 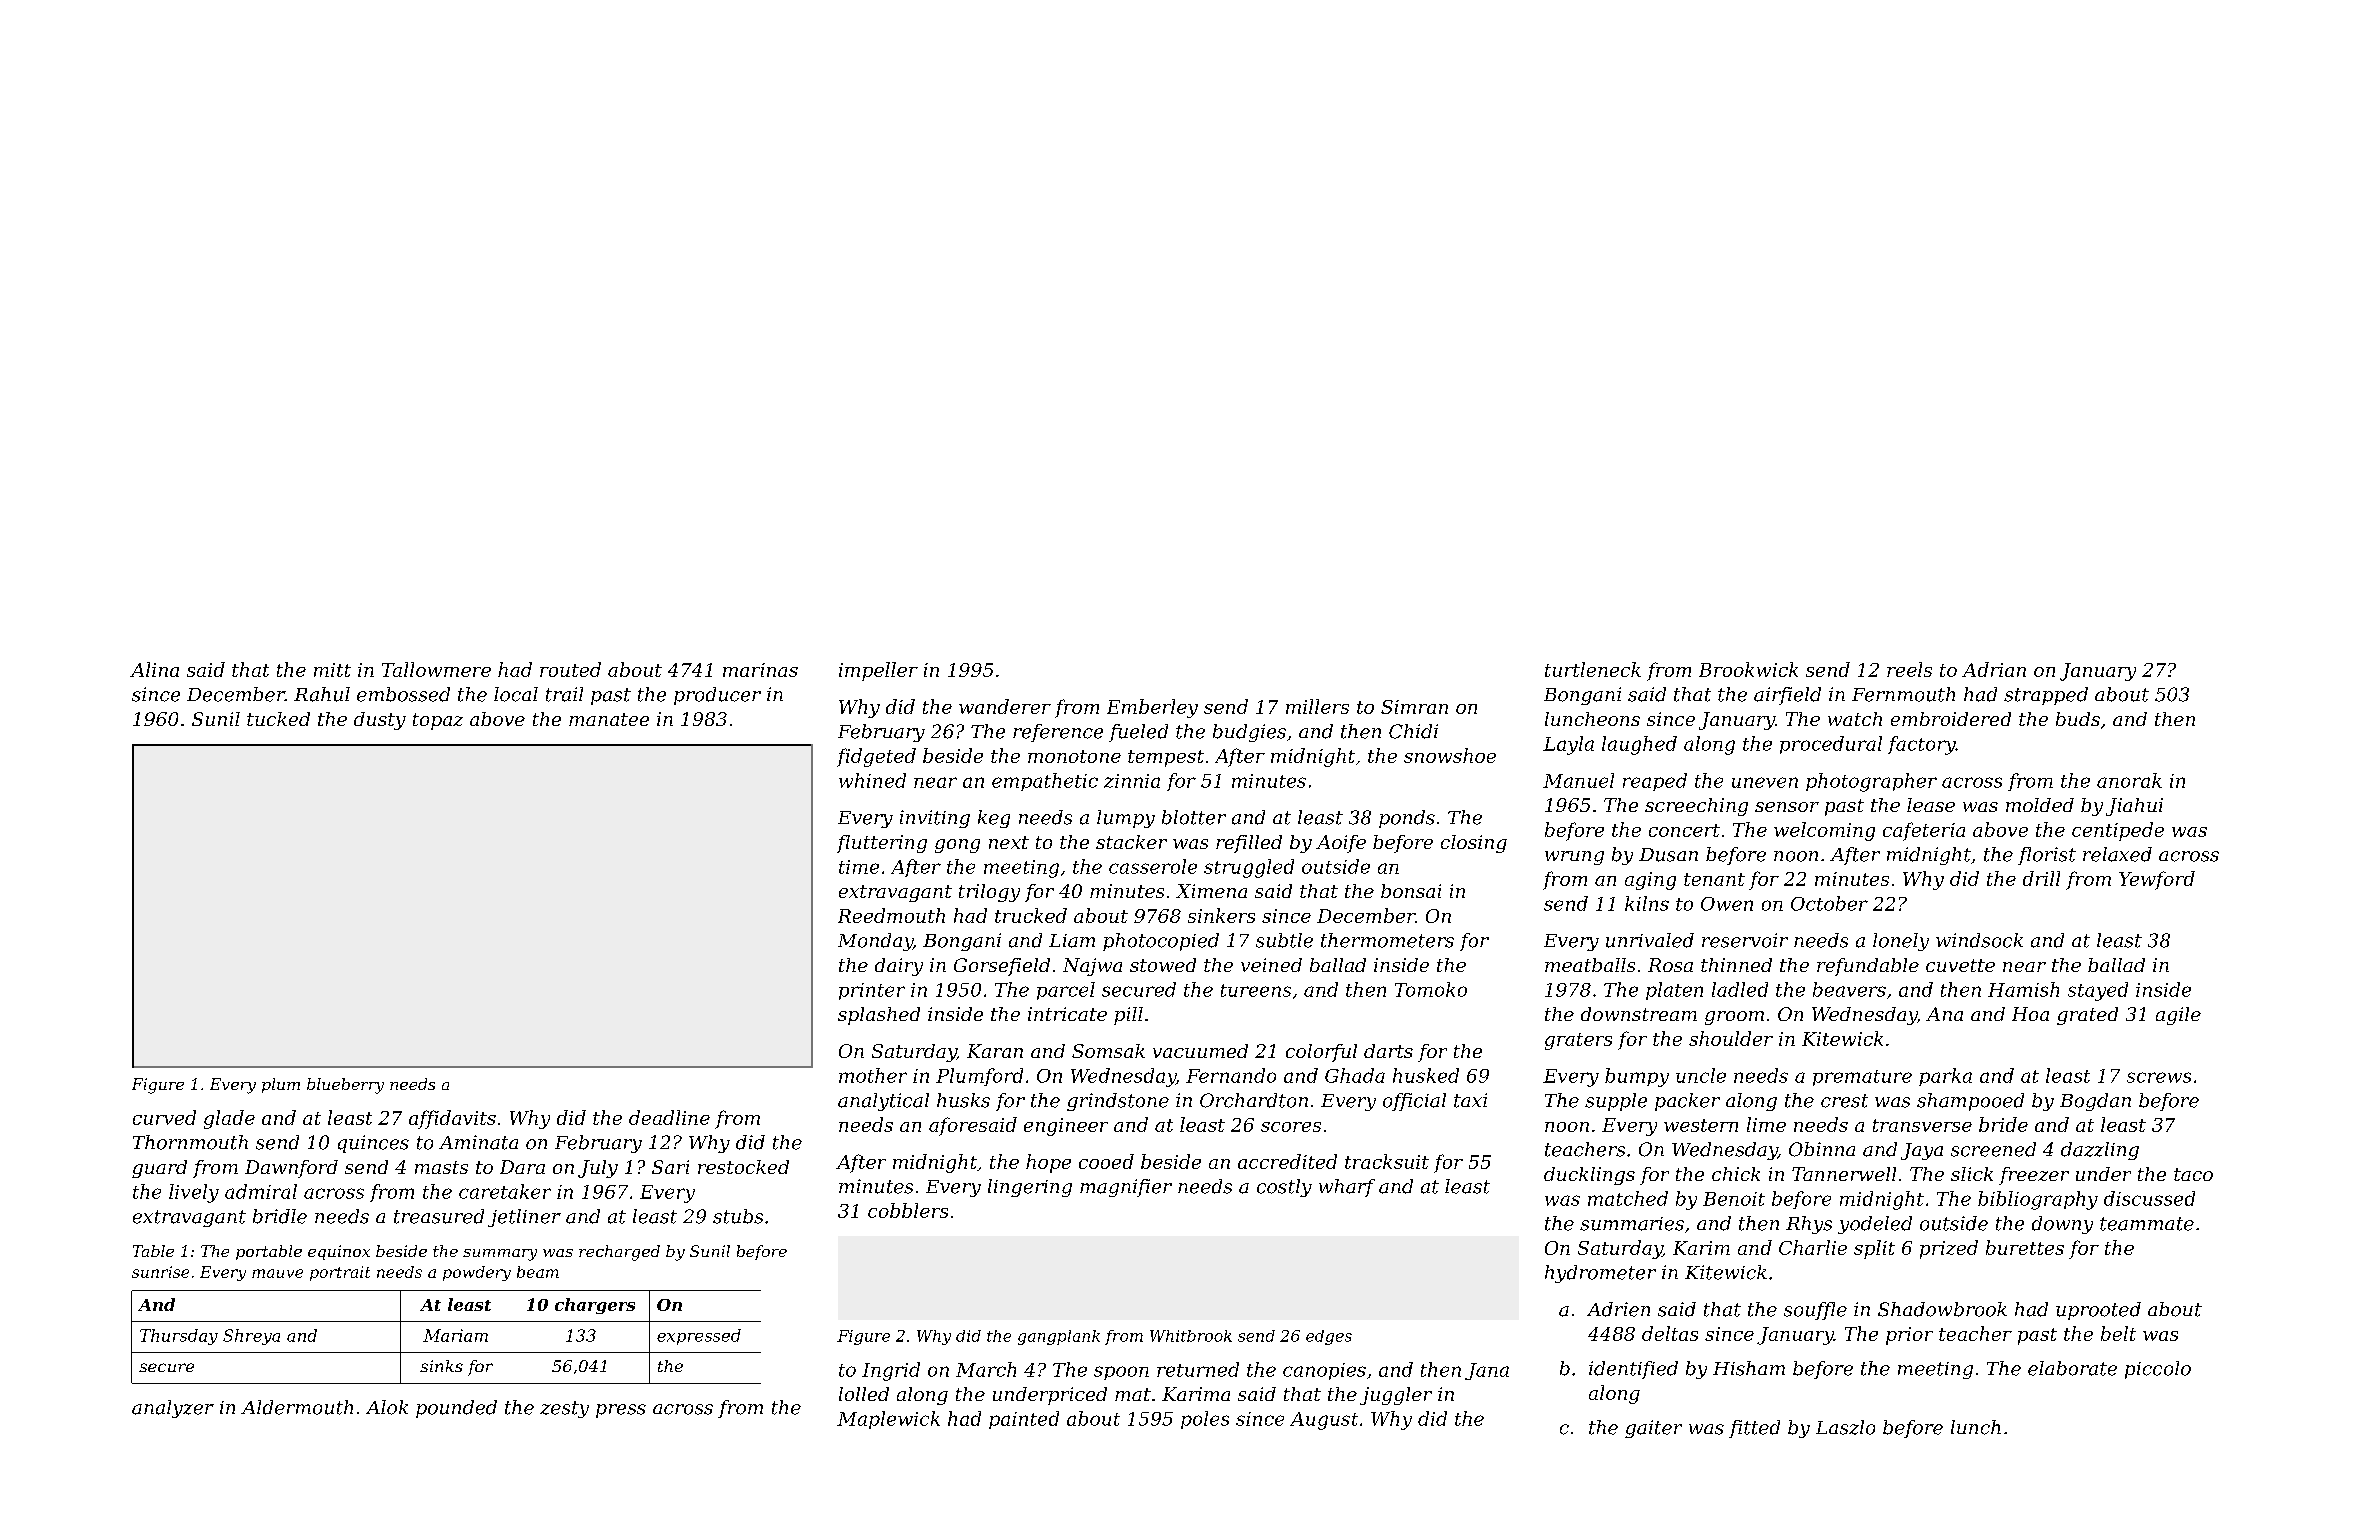 I want to click on topaz, so click(x=438, y=721).
